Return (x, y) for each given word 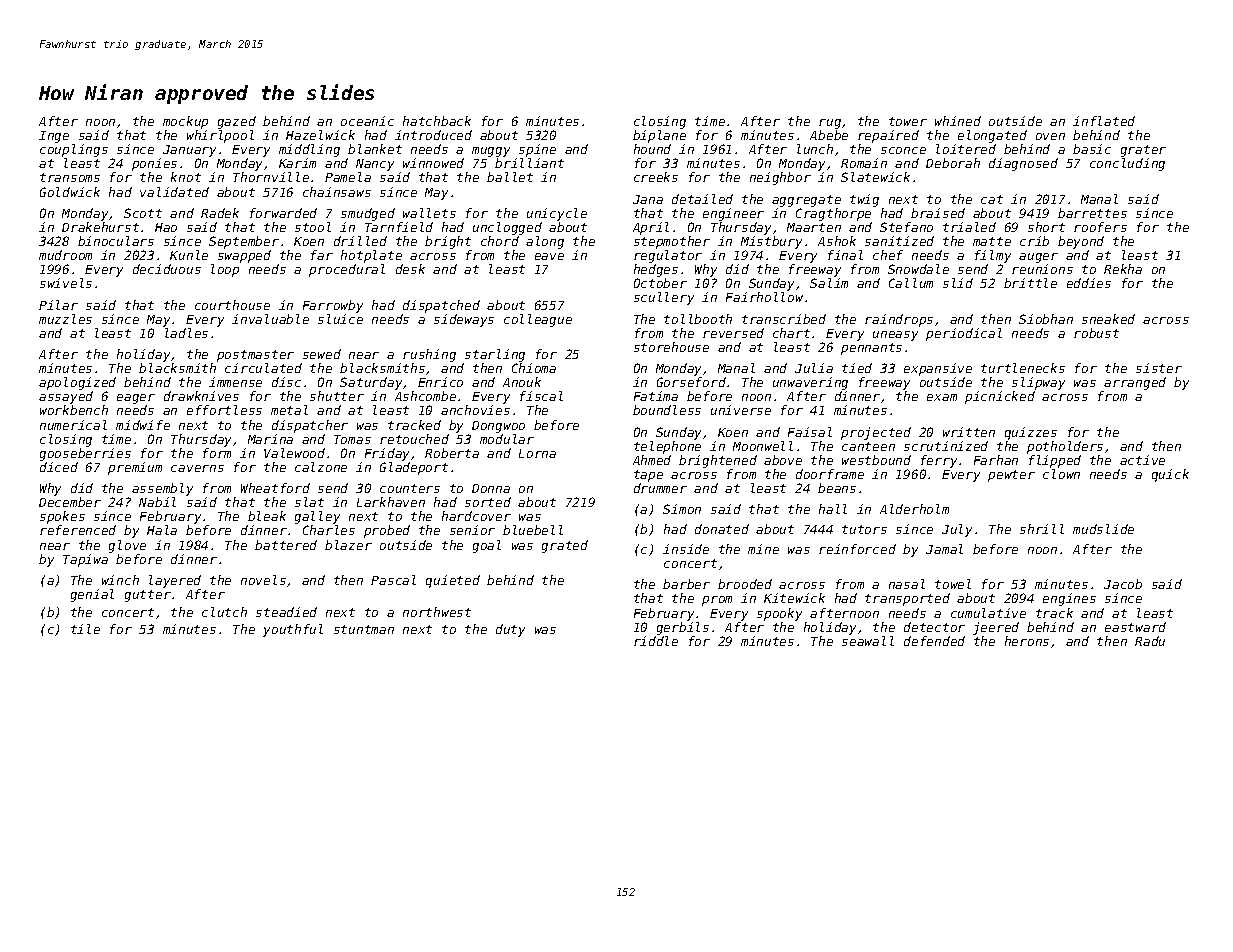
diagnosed (1023, 164)
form (217, 453)
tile (85, 629)
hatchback (437, 121)
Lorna (537, 453)
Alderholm (914, 509)
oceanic (367, 121)
